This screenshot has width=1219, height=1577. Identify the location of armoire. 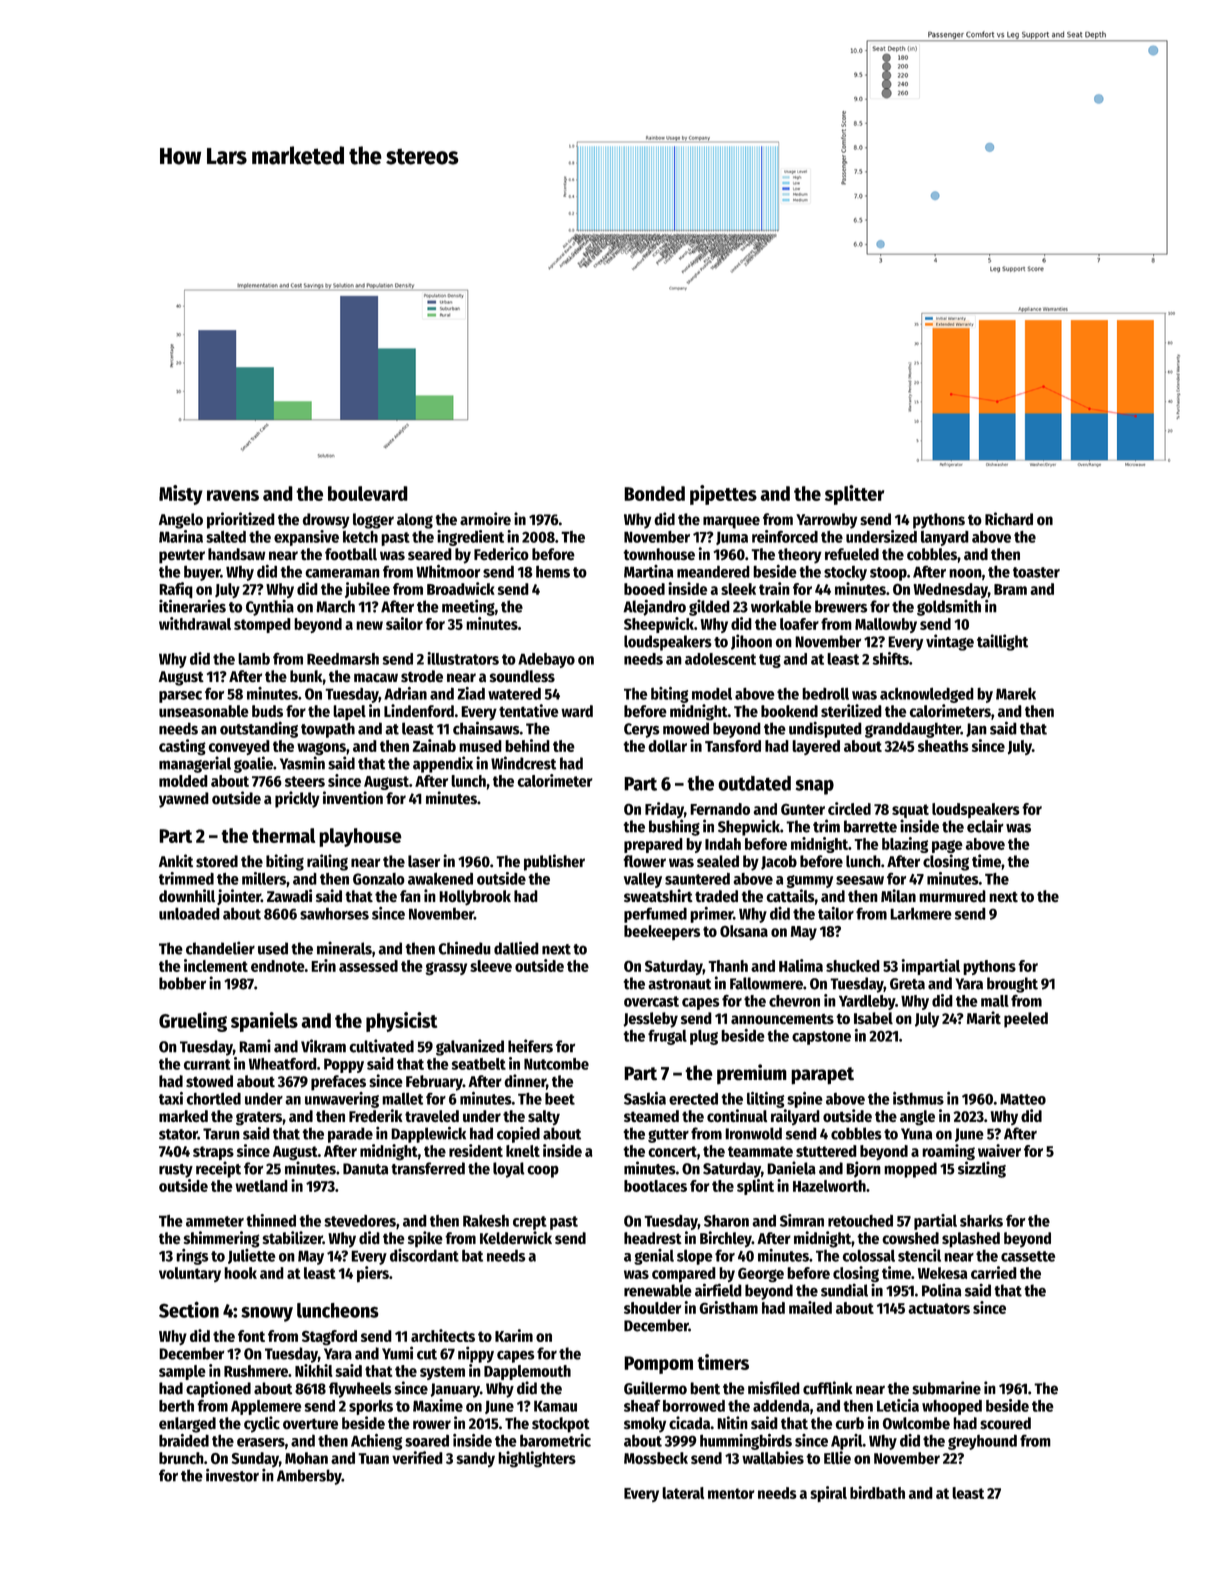
(485, 519).
